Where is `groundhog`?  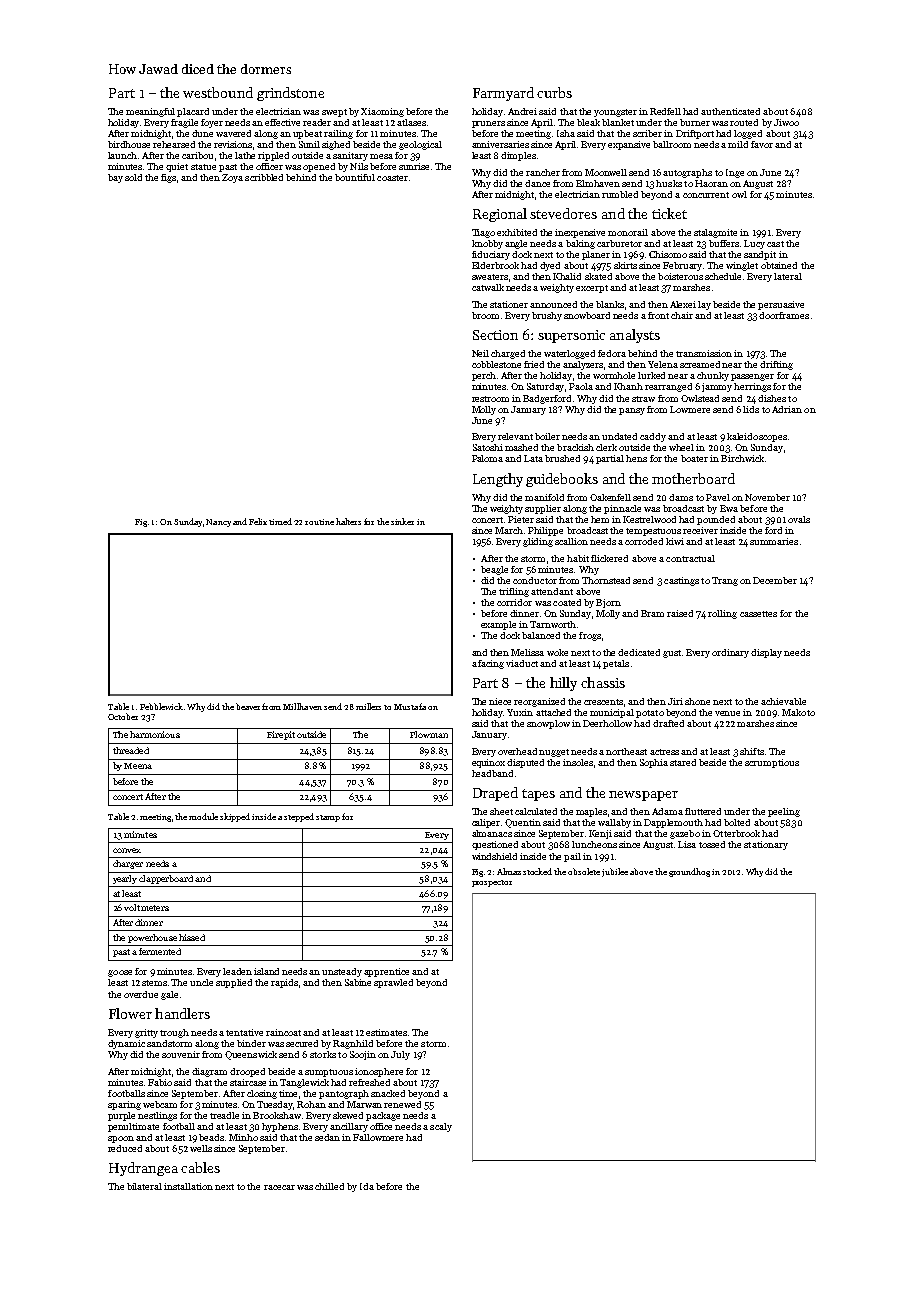
groundhog is located at coordinates (689, 872).
